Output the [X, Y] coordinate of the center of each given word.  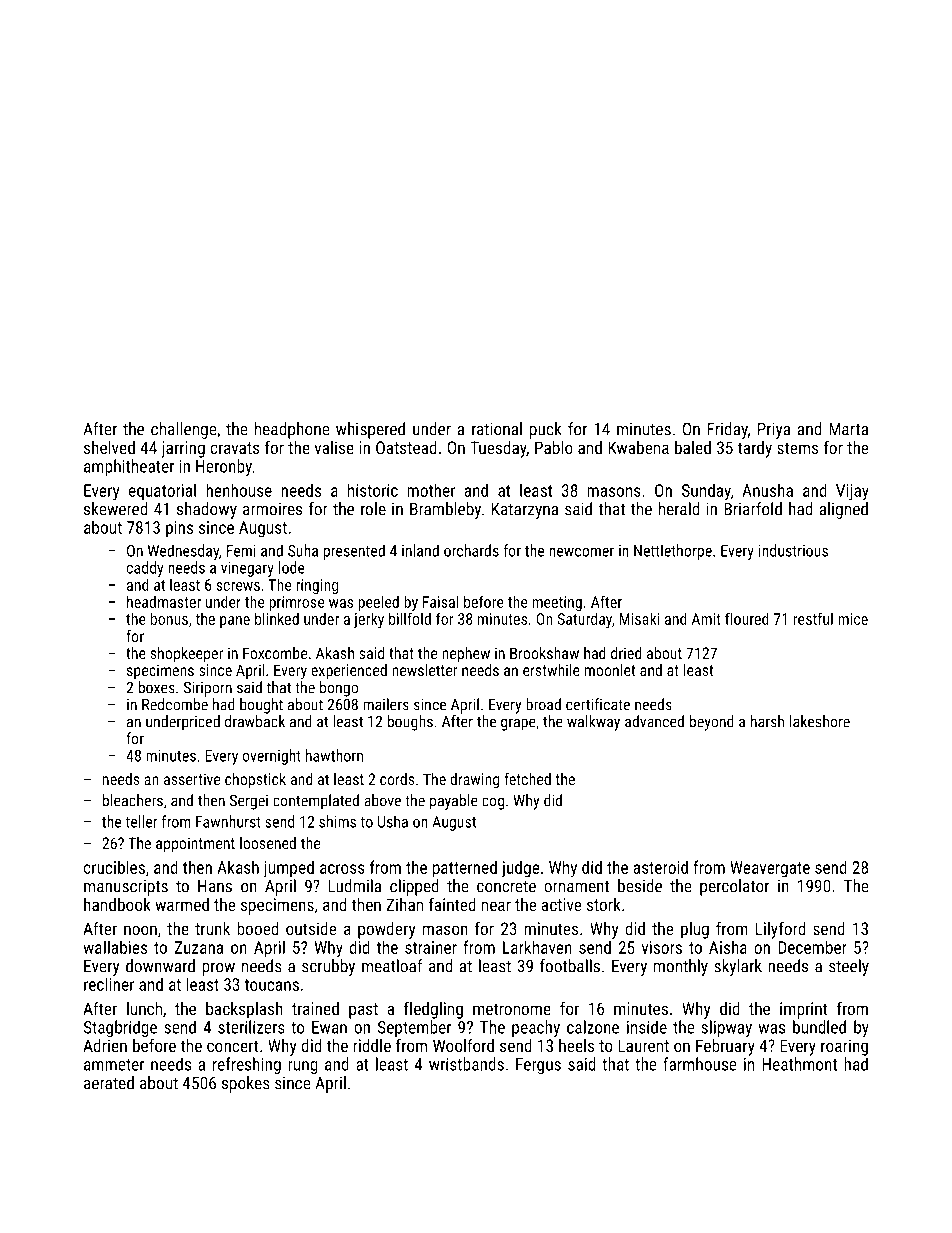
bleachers [133, 800]
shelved [109, 447]
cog [493, 803]
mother [431, 490]
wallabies [115, 947]
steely [849, 967]
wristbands [466, 1064]
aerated [109, 1083]
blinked [277, 618]
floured [747, 618]
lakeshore [820, 721]
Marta [848, 429]
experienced [349, 672]
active [561, 904]
